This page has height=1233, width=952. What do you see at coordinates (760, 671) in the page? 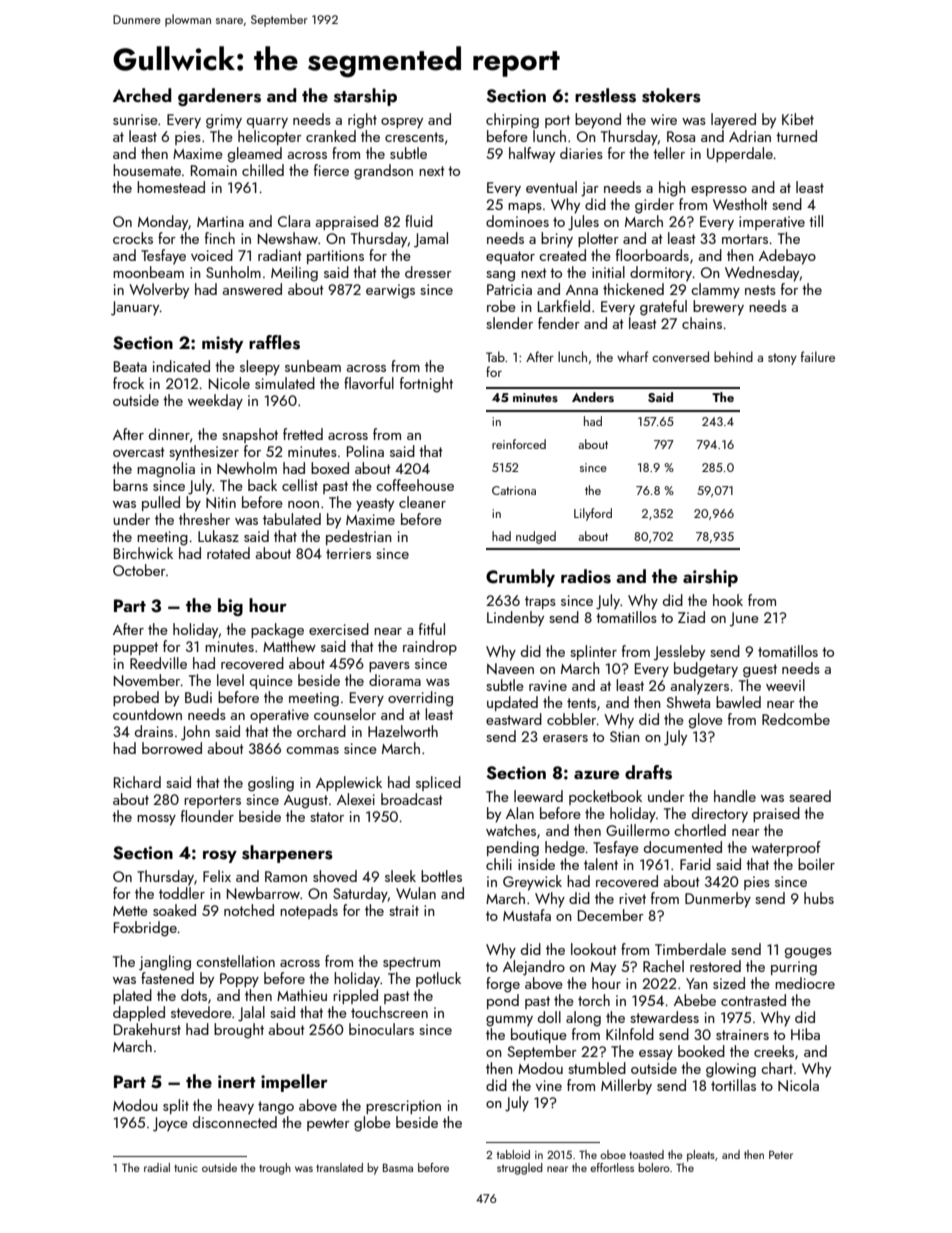
I see `guest` at bounding box center [760, 671].
